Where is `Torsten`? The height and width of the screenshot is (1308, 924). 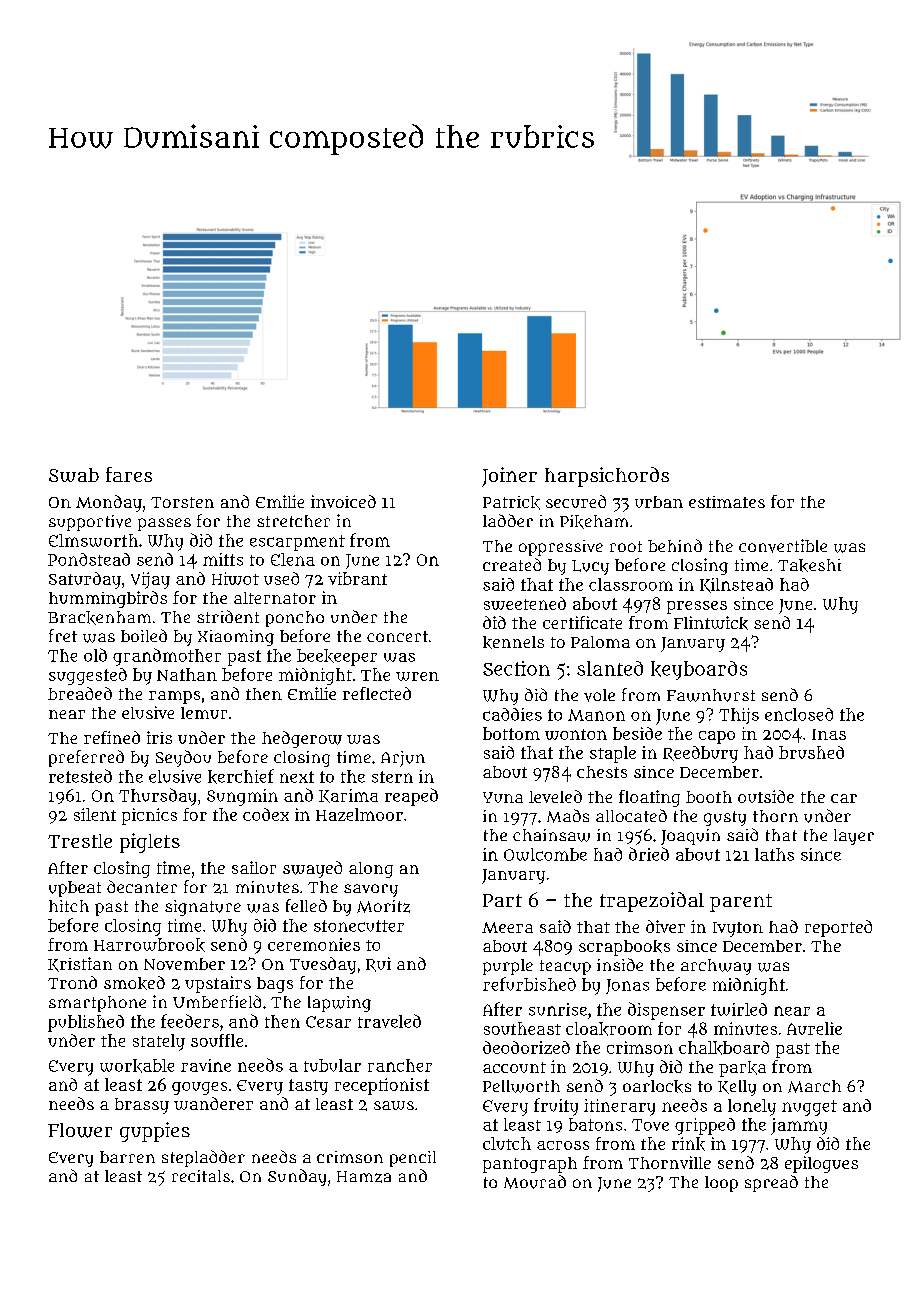
Torsten is located at coordinates (182, 502).
